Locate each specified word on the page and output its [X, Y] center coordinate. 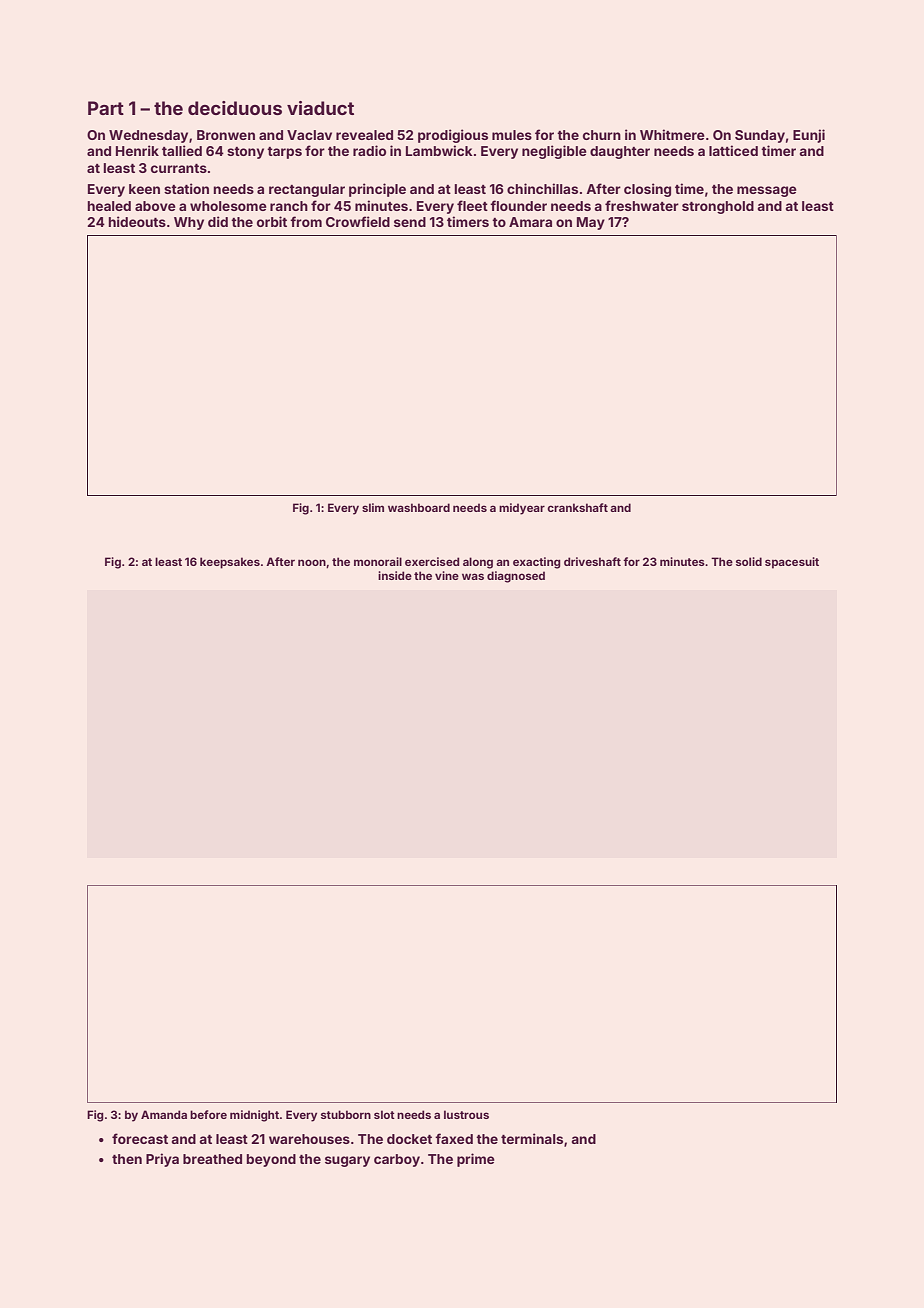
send [410, 222]
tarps [284, 153]
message [767, 191]
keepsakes [230, 563]
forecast [140, 1138]
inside [395, 575]
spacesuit [792, 563]
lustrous [466, 1114]
